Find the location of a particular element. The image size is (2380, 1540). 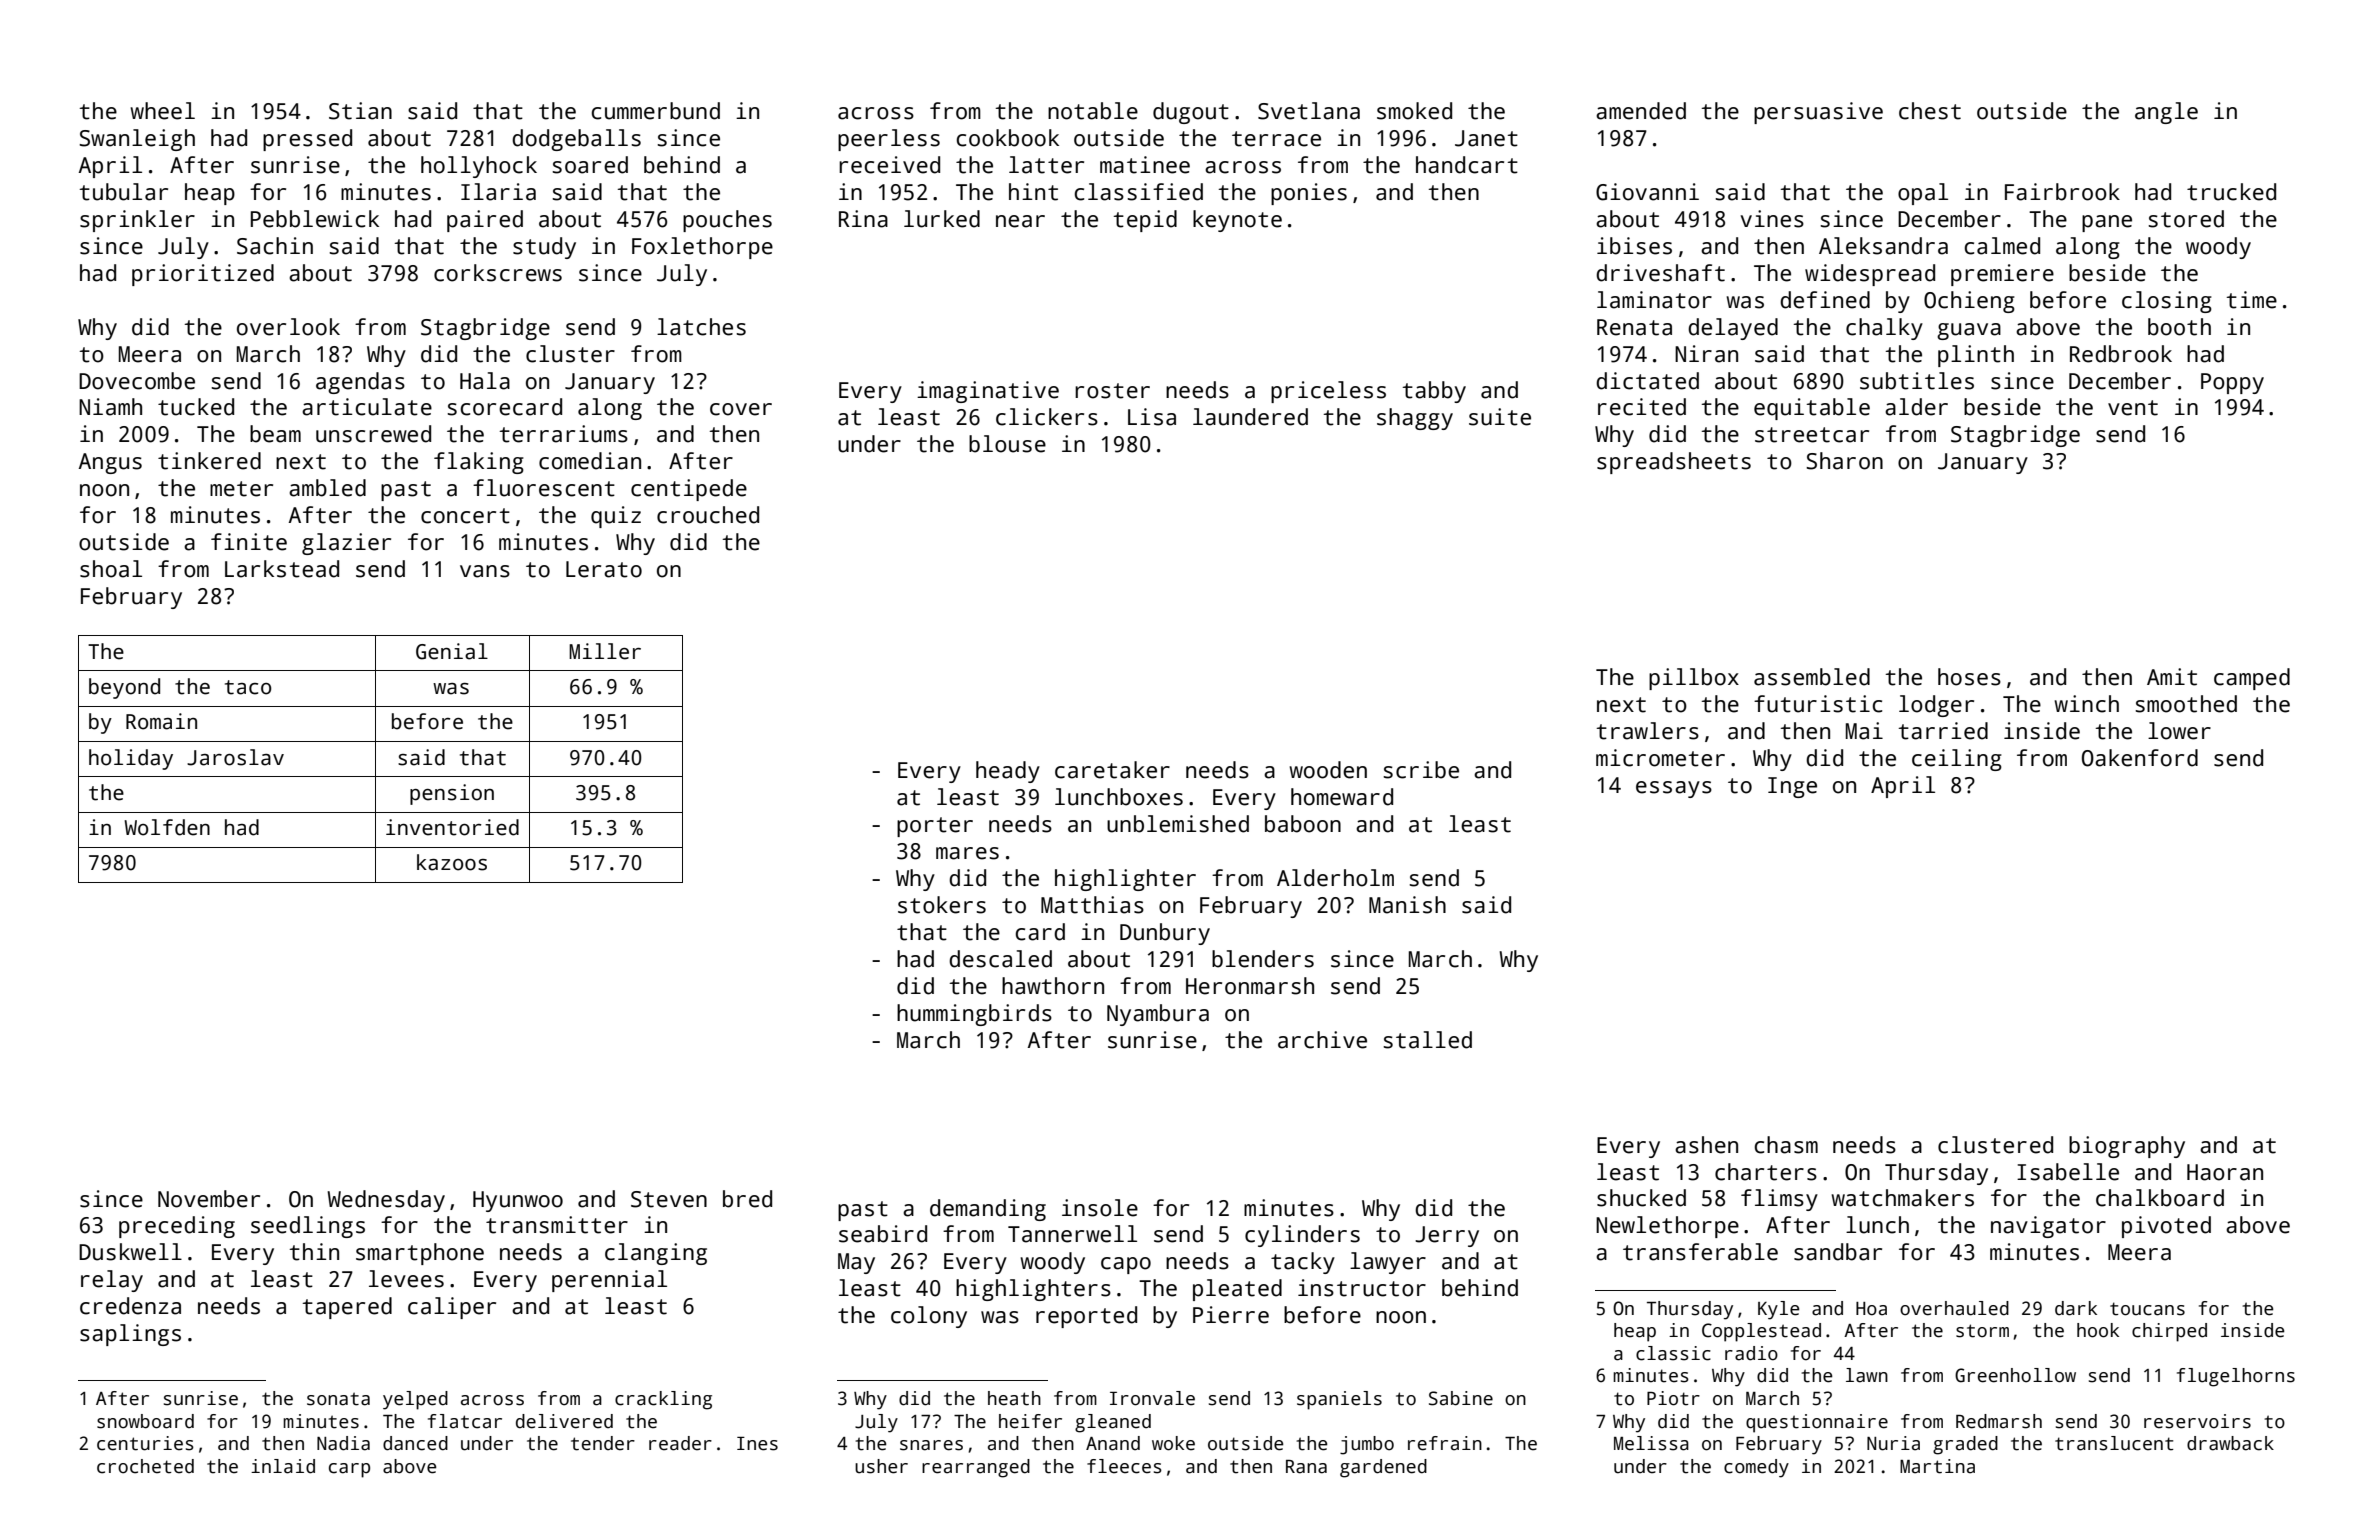

Tannerwell is located at coordinates (1072, 1234).
